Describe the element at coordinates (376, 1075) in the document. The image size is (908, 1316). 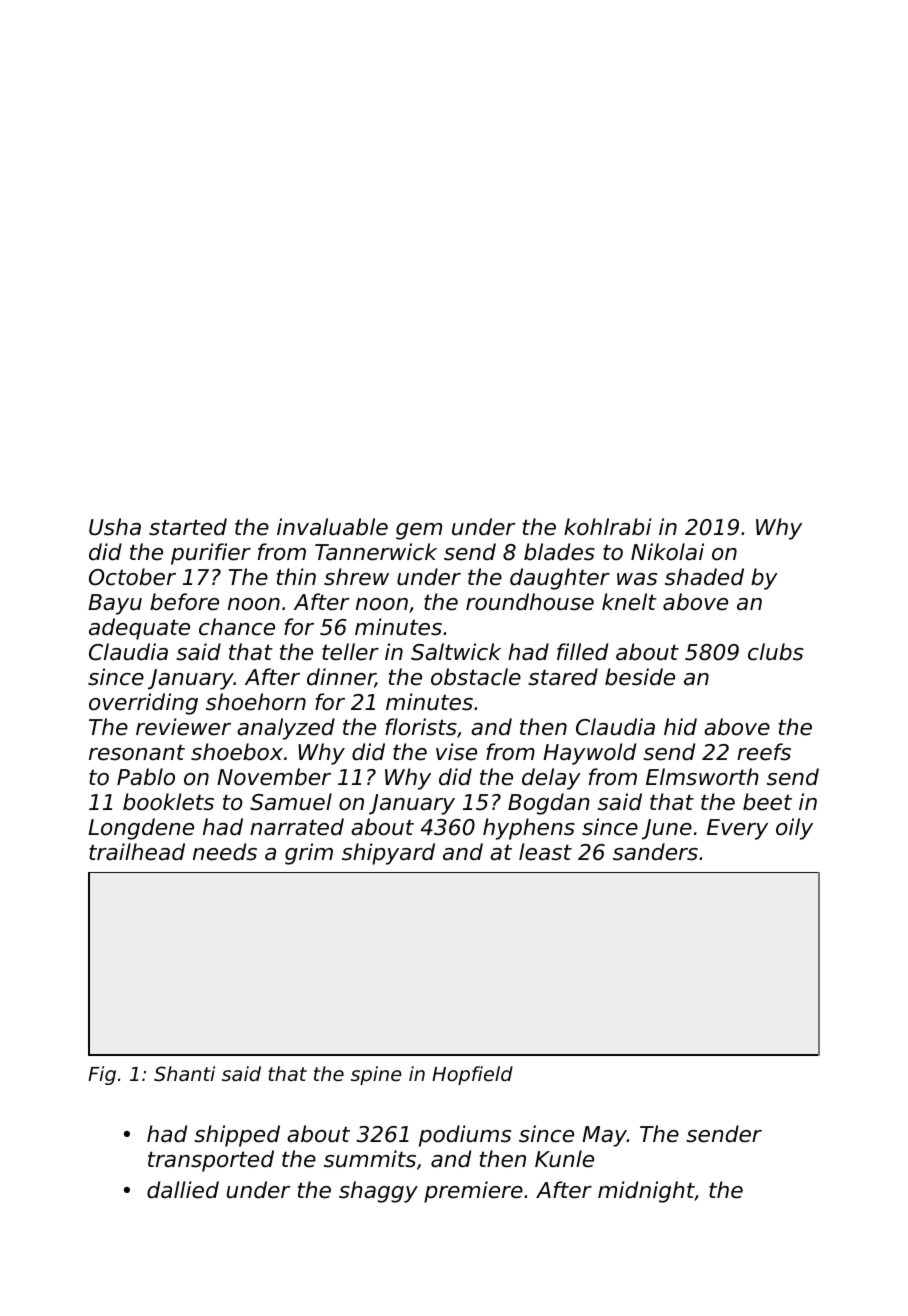
I see `spine` at that location.
